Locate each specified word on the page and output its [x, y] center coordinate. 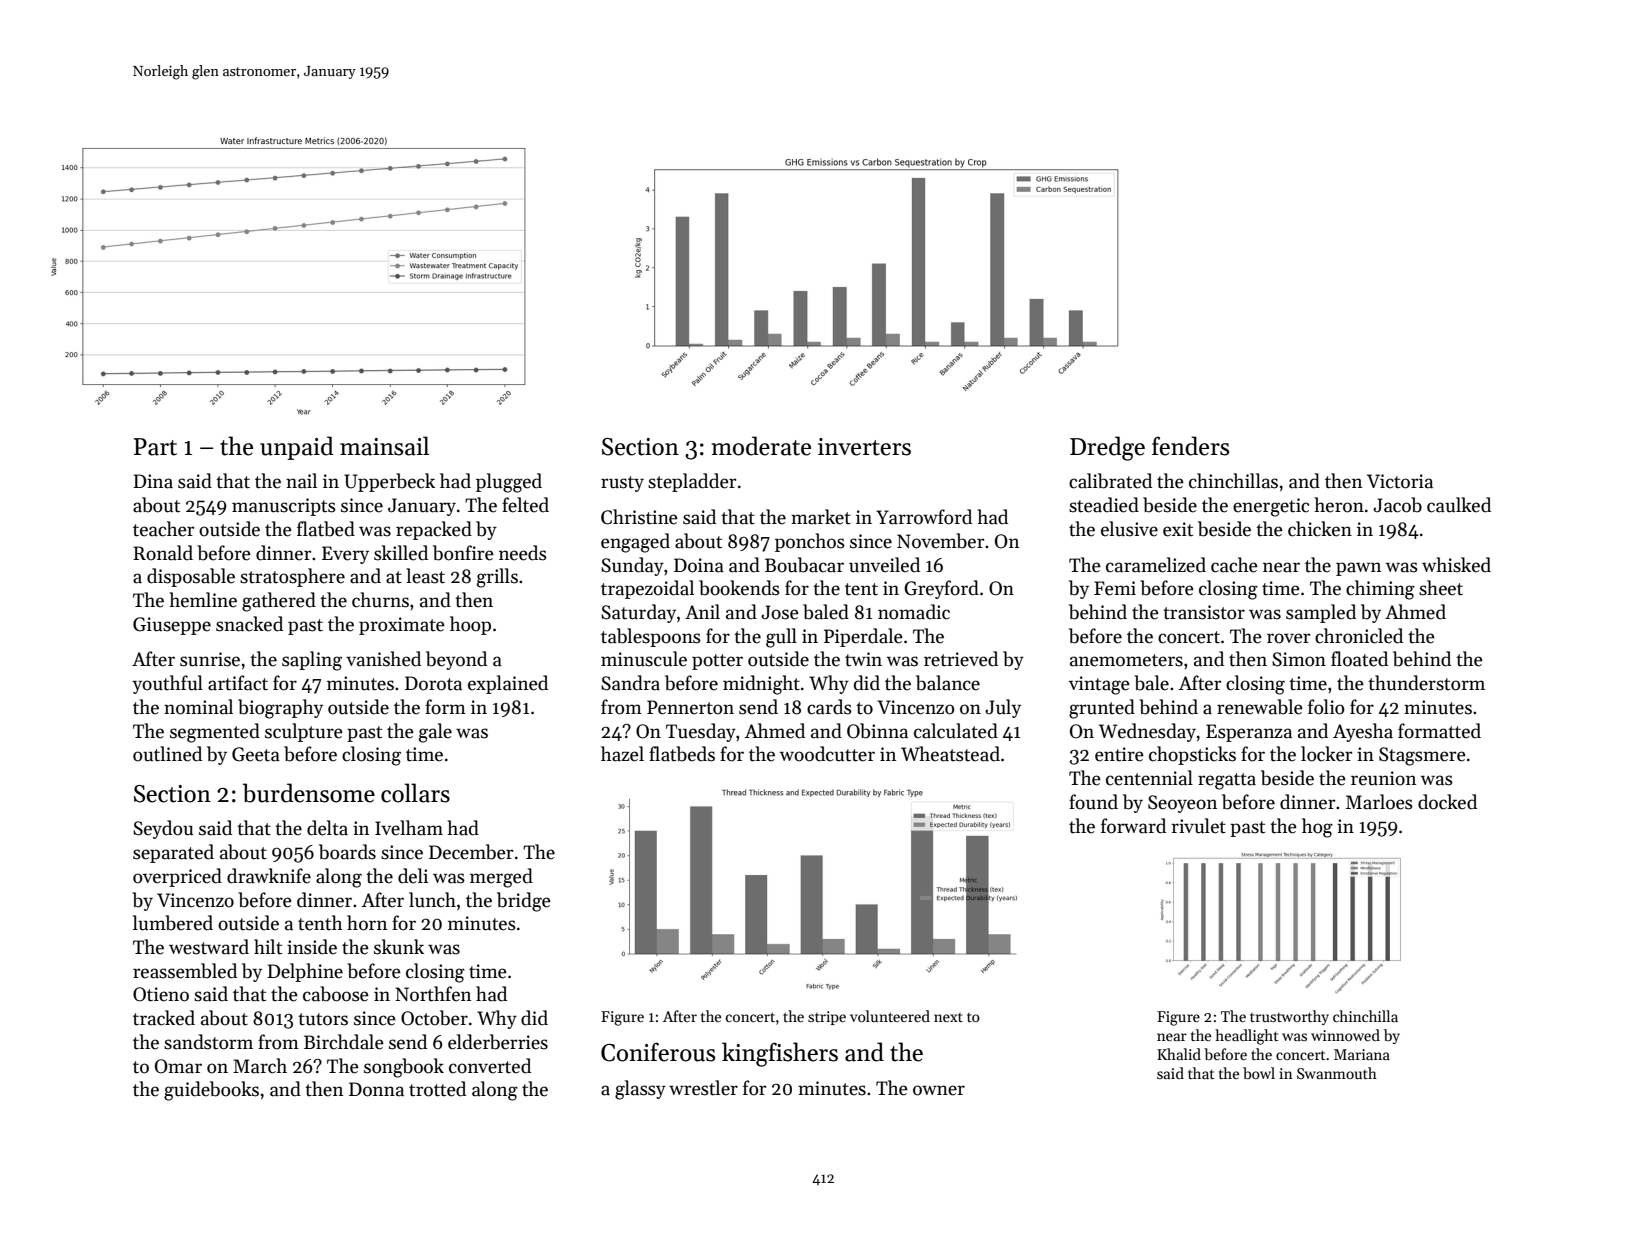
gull [781, 638]
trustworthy [1289, 1017]
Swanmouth [1337, 1073]
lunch [432, 900]
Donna [376, 1089]
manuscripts [284, 507]
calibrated [1110, 481]
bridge [524, 902]
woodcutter [827, 754]
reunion [1383, 778]
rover [1288, 638]
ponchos [810, 542]
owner [939, 1090]
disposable [191, 577]
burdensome [309, 793]
